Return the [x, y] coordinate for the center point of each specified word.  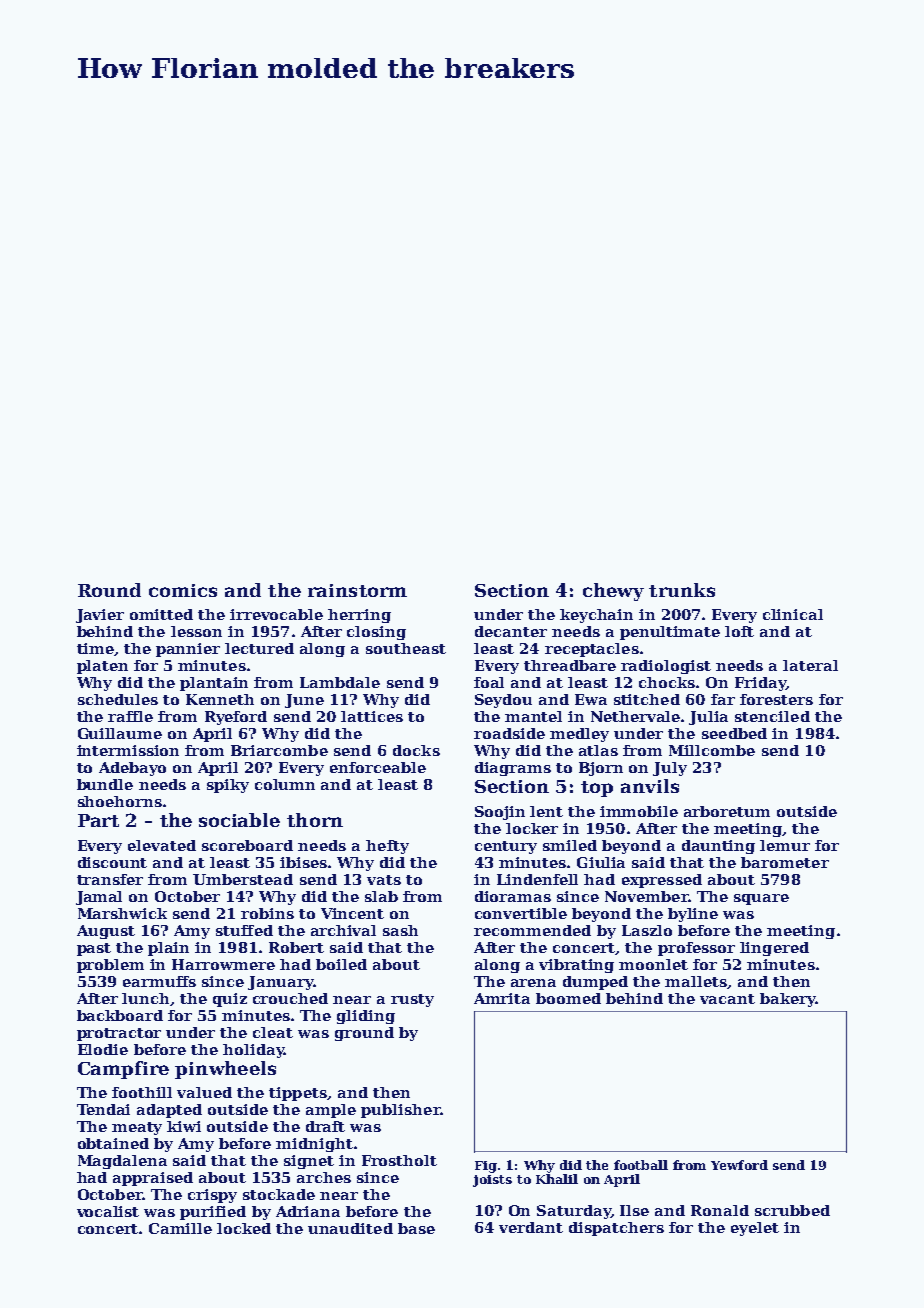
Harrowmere [223, 964]
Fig [486, 1167]
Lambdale [340, 682]
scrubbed [792, 1210]
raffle [130, 716]
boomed [568, 998]
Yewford [739, 1165]
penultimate [670, 633]
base [416, 1228]
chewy [613, 592]
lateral [810, 665]
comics [183, 590]
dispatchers [616, 1229]
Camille [180, 1228]
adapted [169, 1111]
